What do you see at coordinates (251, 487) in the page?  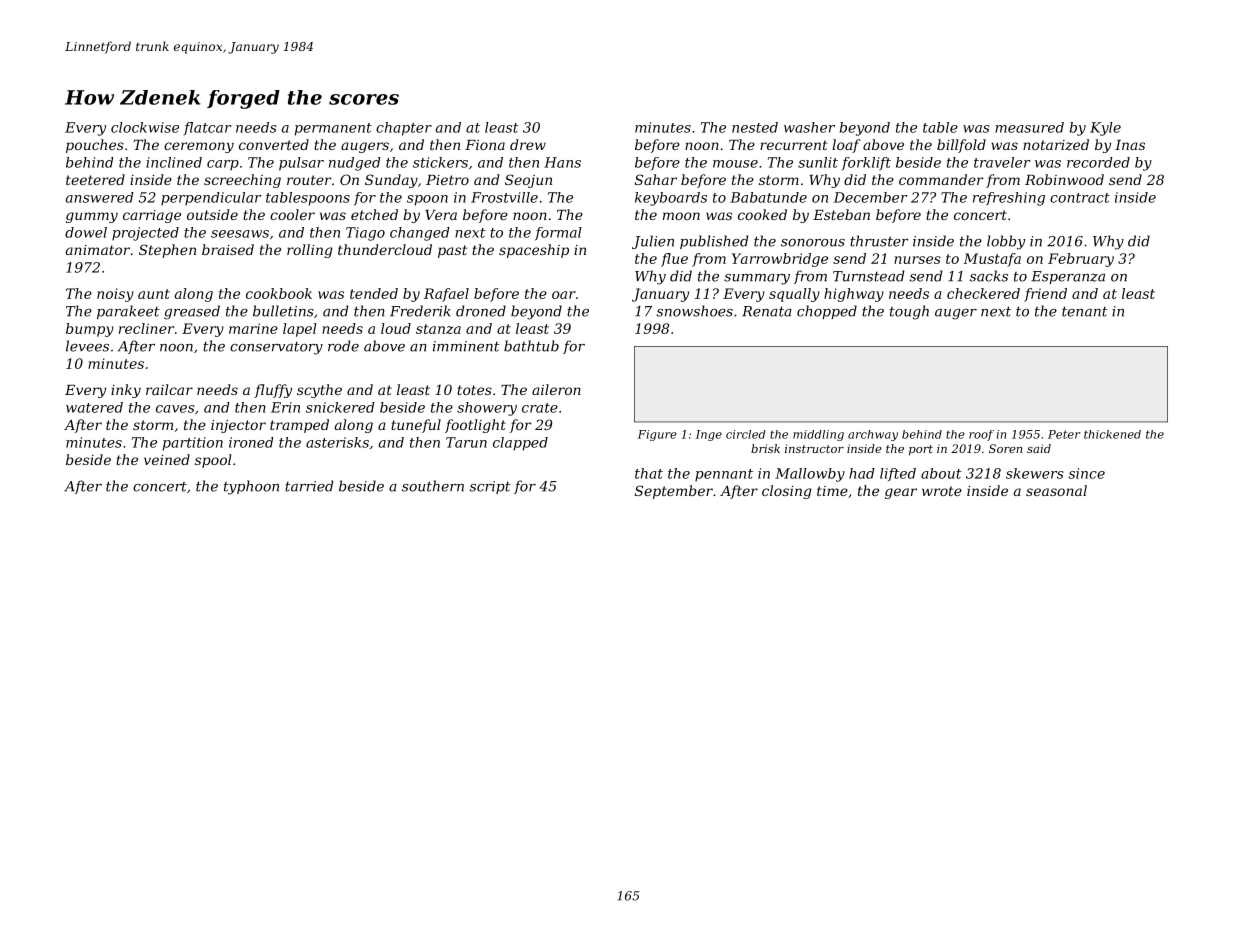 I see `typhoon` at bounding box center [251, 487].
